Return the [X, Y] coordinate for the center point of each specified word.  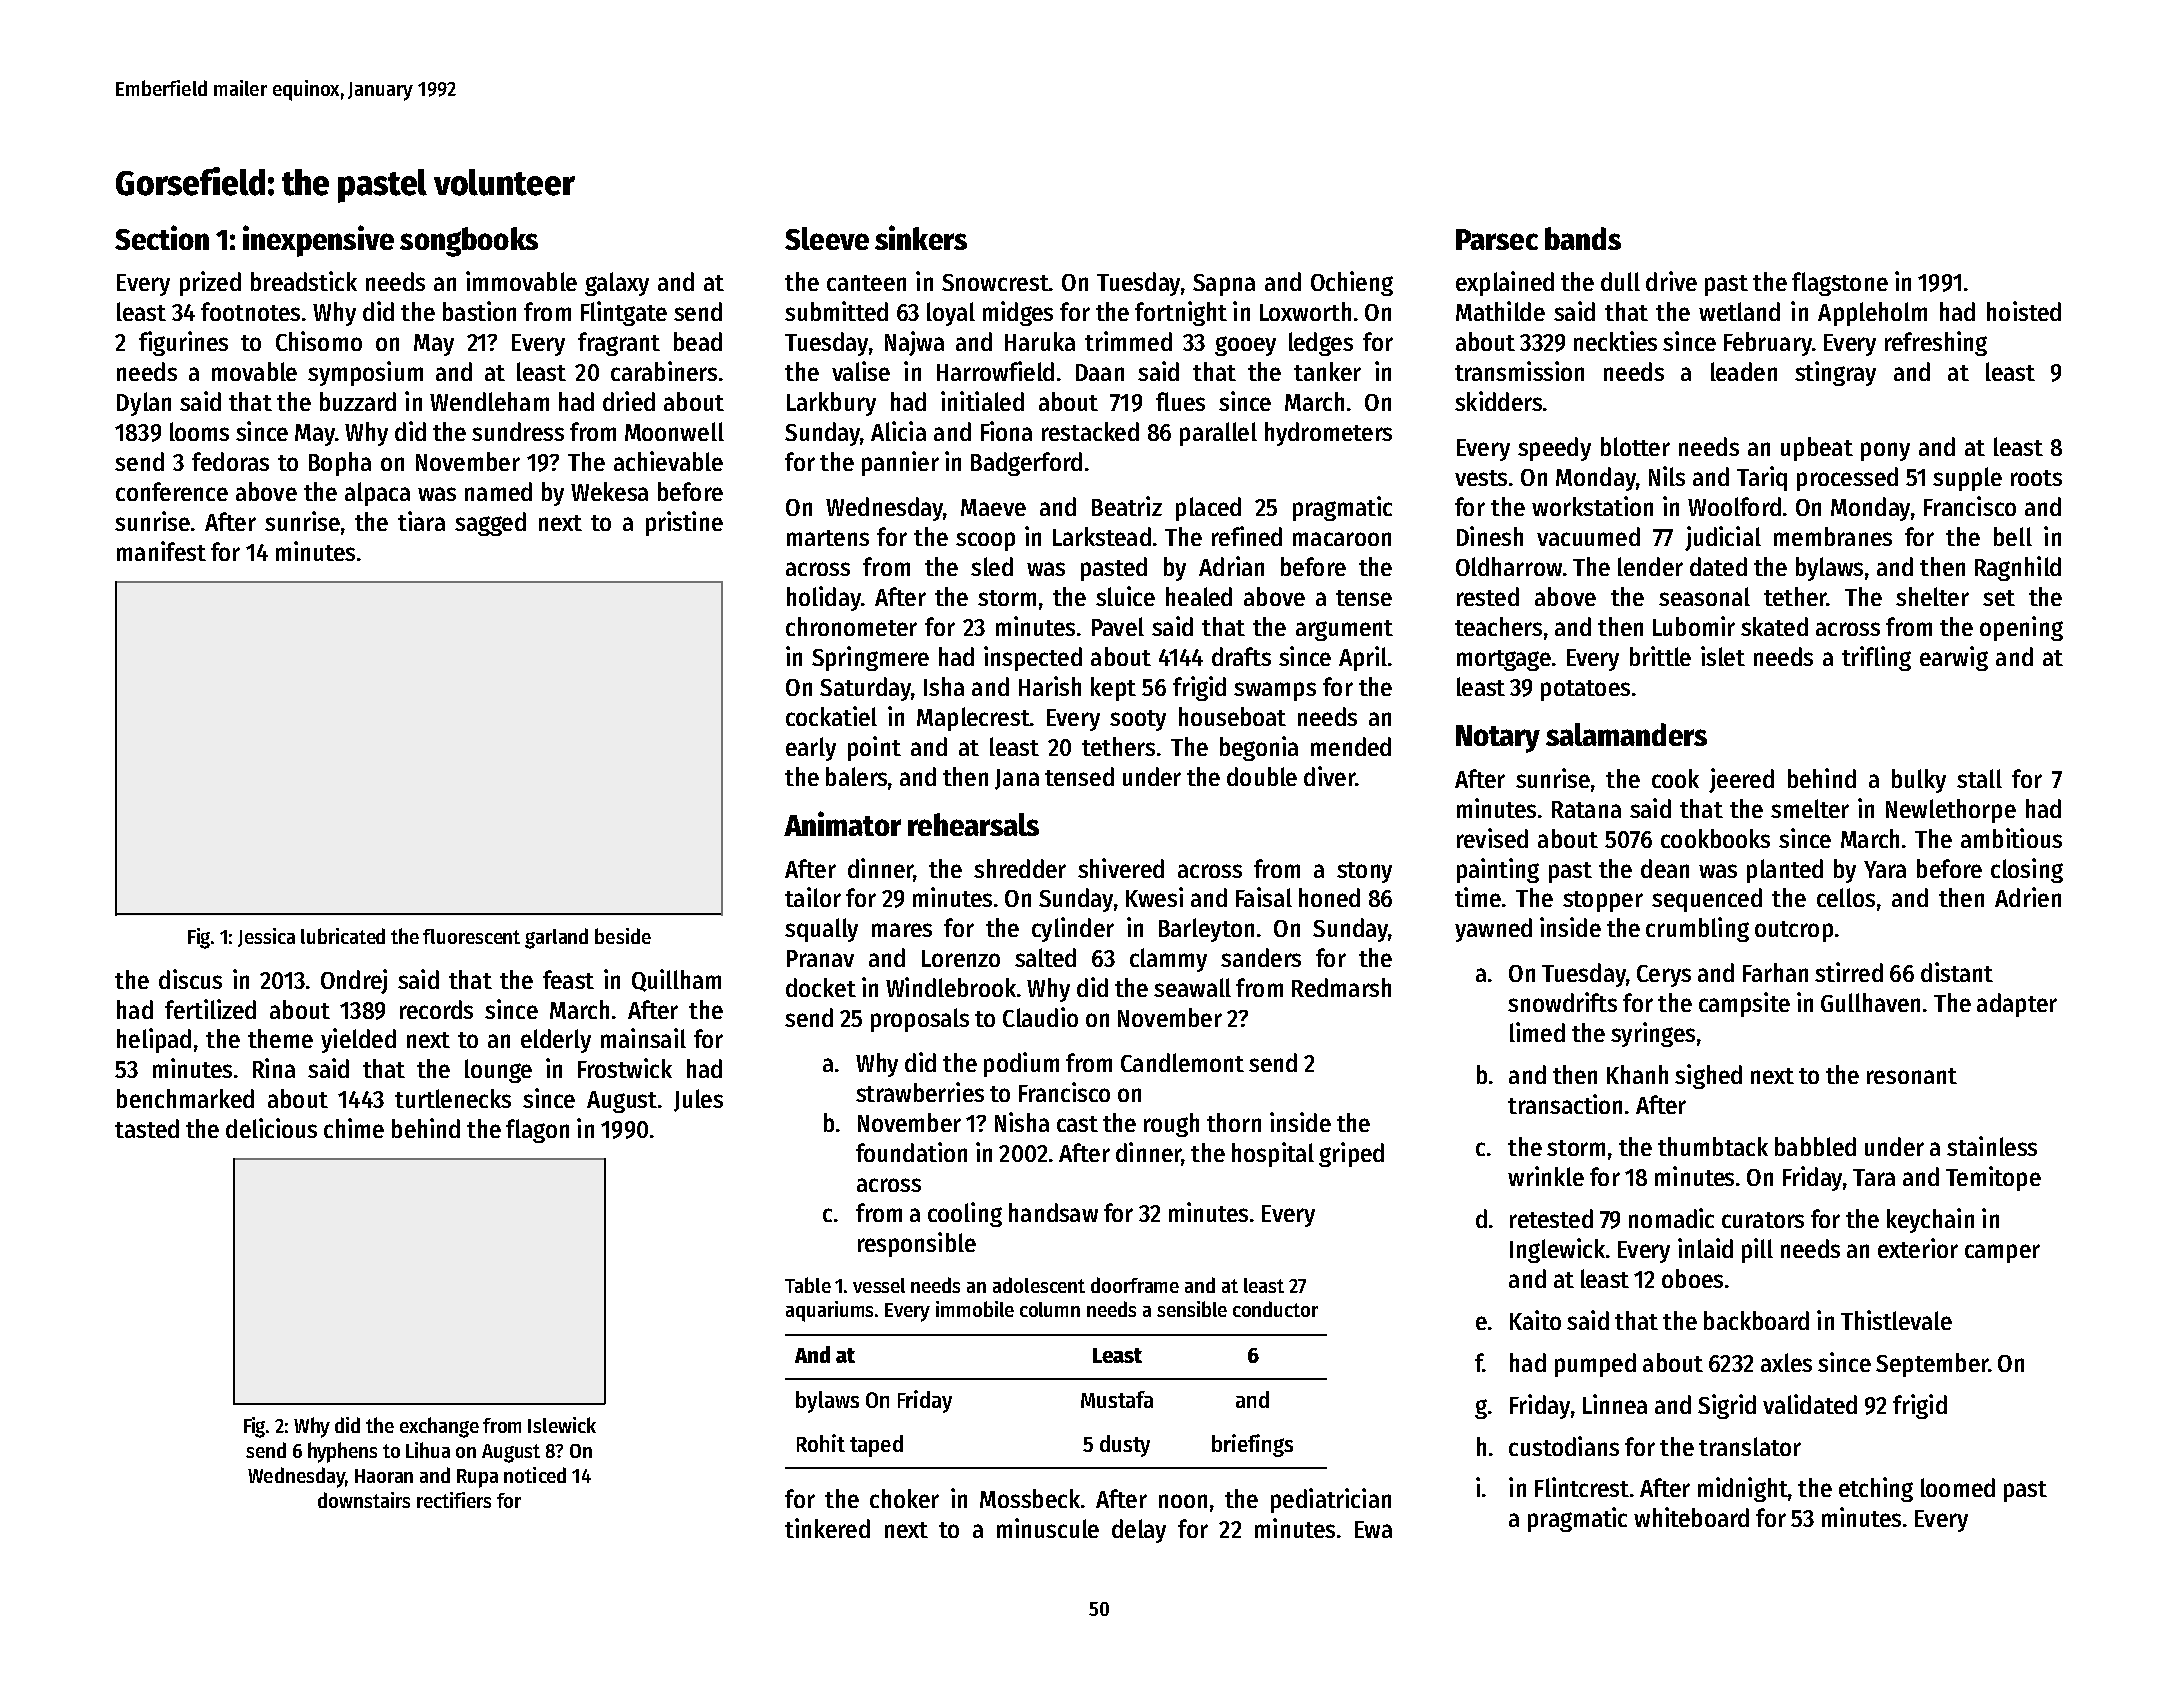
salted [1045, 957]
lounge [498, 1071]
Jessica [266, 937]
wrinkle [1546, 1176]
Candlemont [1182, 1062]
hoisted [2024, 311]
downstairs [364, 1500]
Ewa [1373, 1529]
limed [1537, 1032]
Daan [1100, 372]
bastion [479, 311]
